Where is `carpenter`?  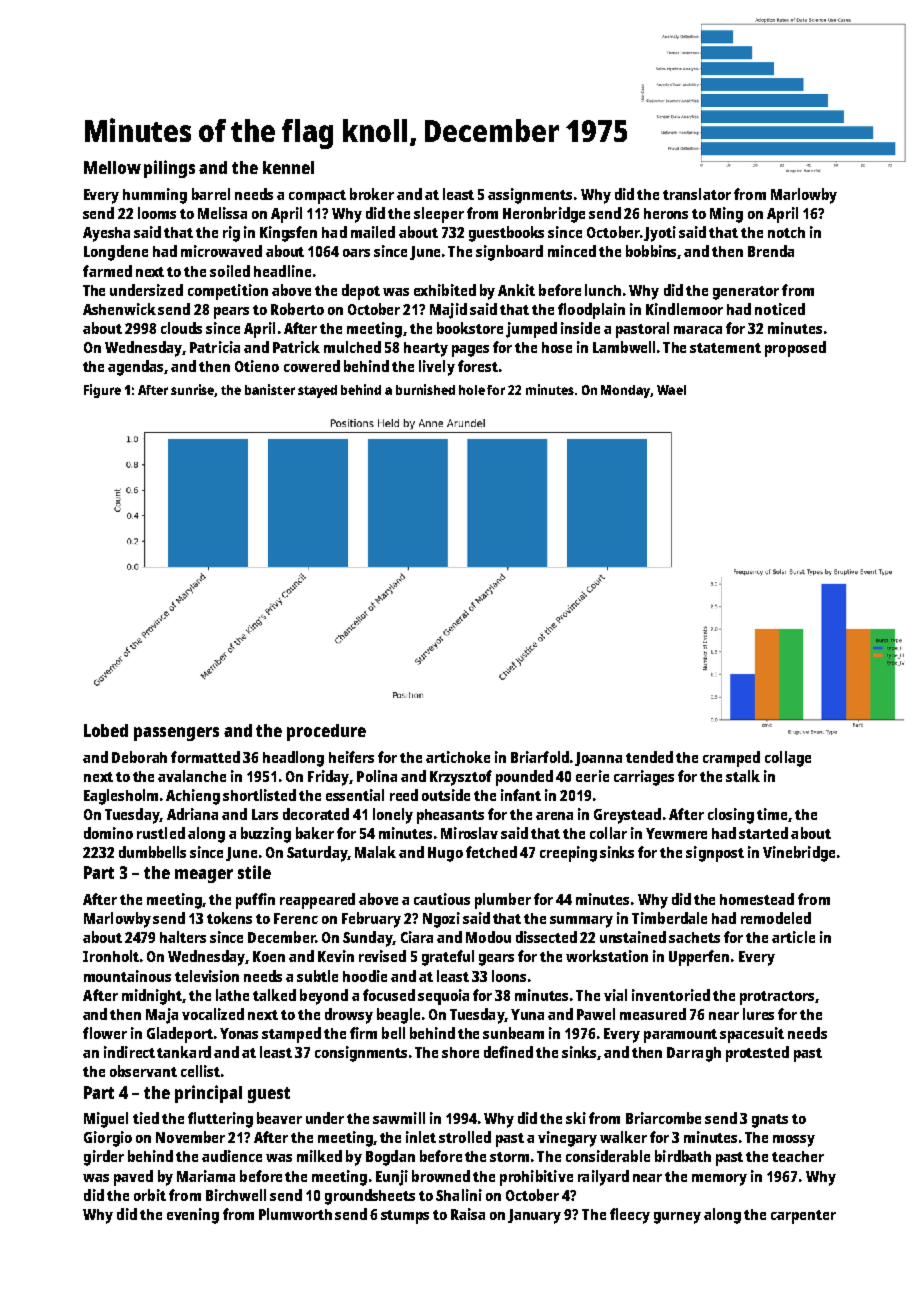 carpenter is located at coordinates (803, 1217).
